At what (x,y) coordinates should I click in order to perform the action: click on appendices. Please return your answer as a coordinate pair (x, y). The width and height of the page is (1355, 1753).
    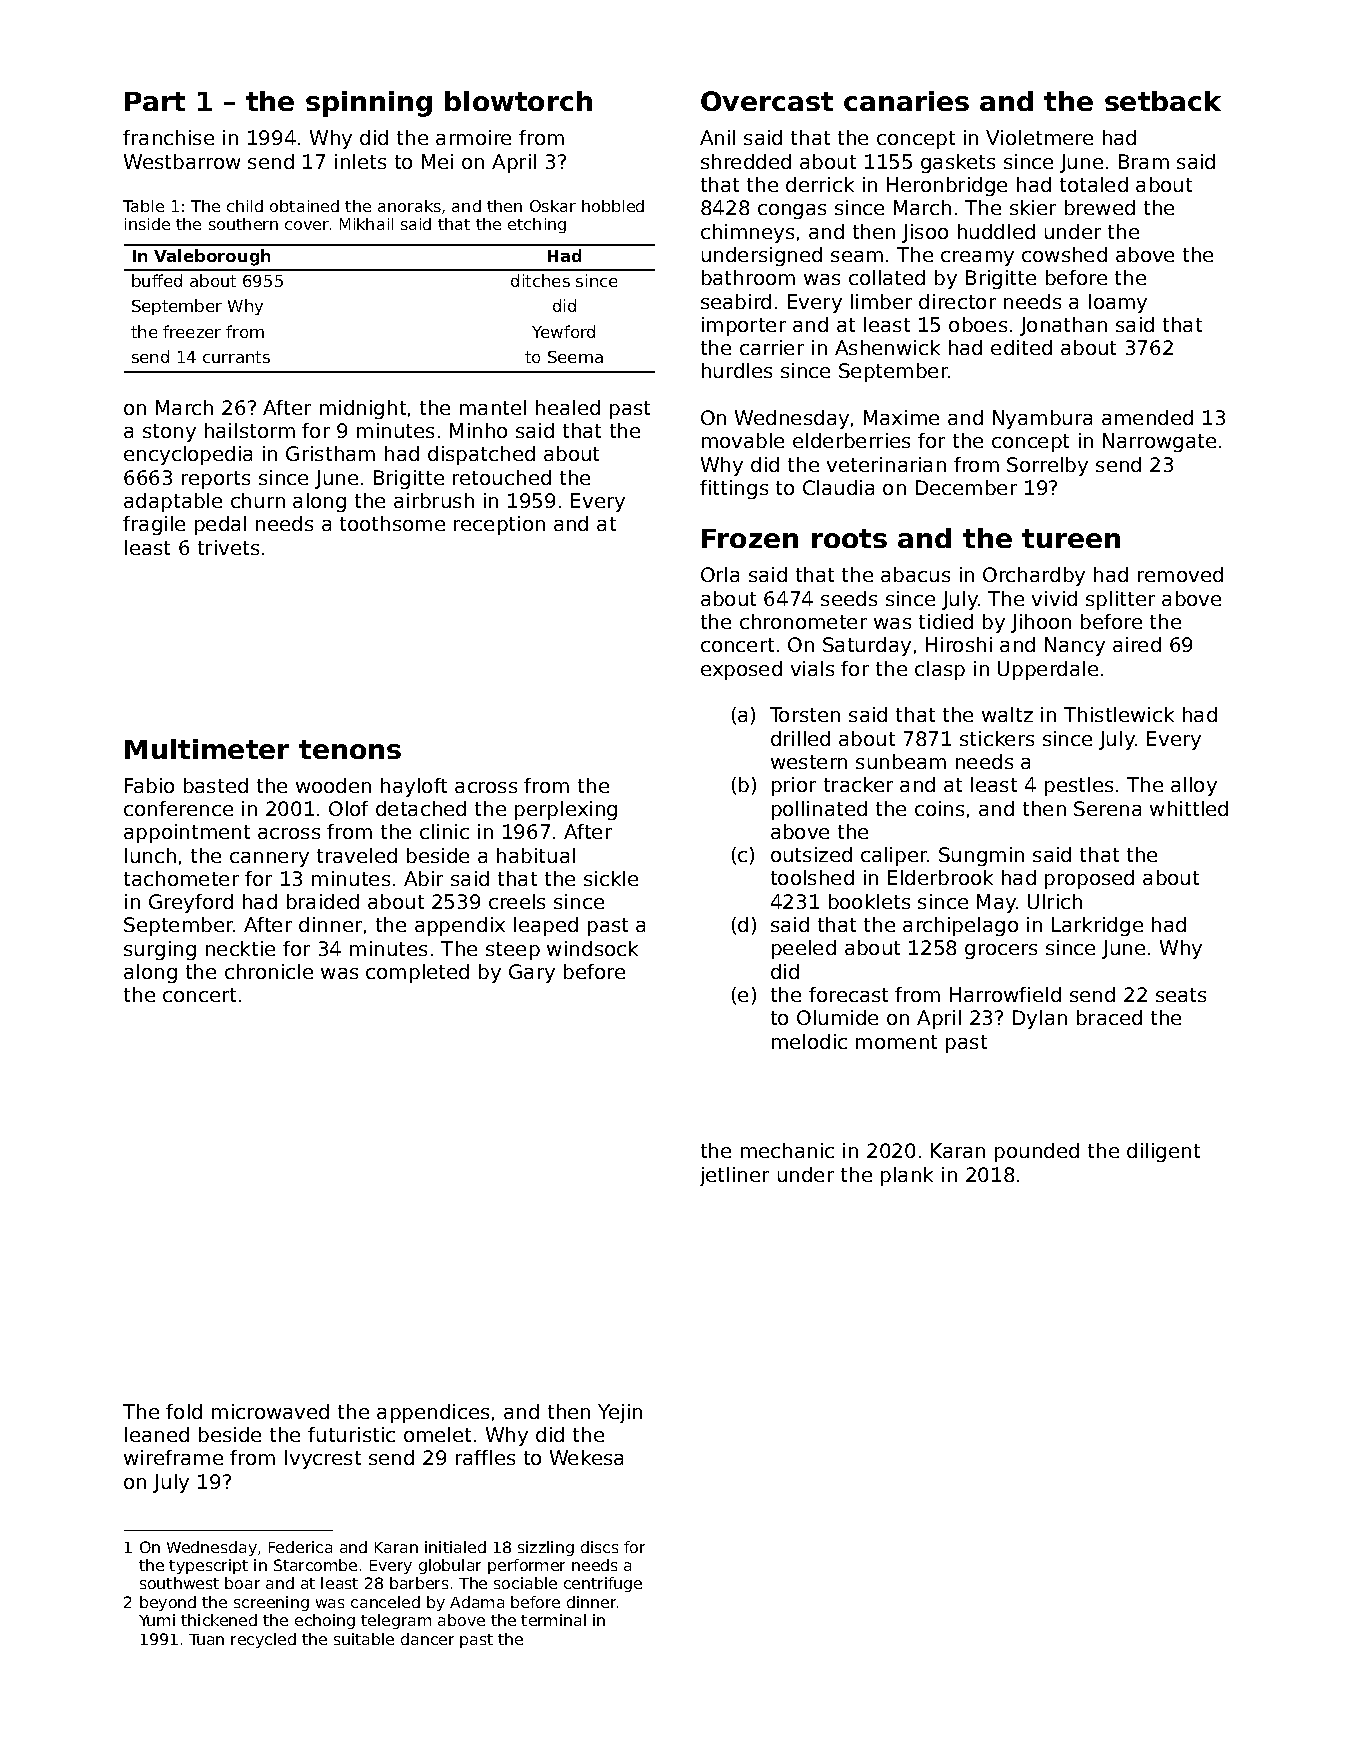
    Looking at the image, I should click on (433, 1413).
